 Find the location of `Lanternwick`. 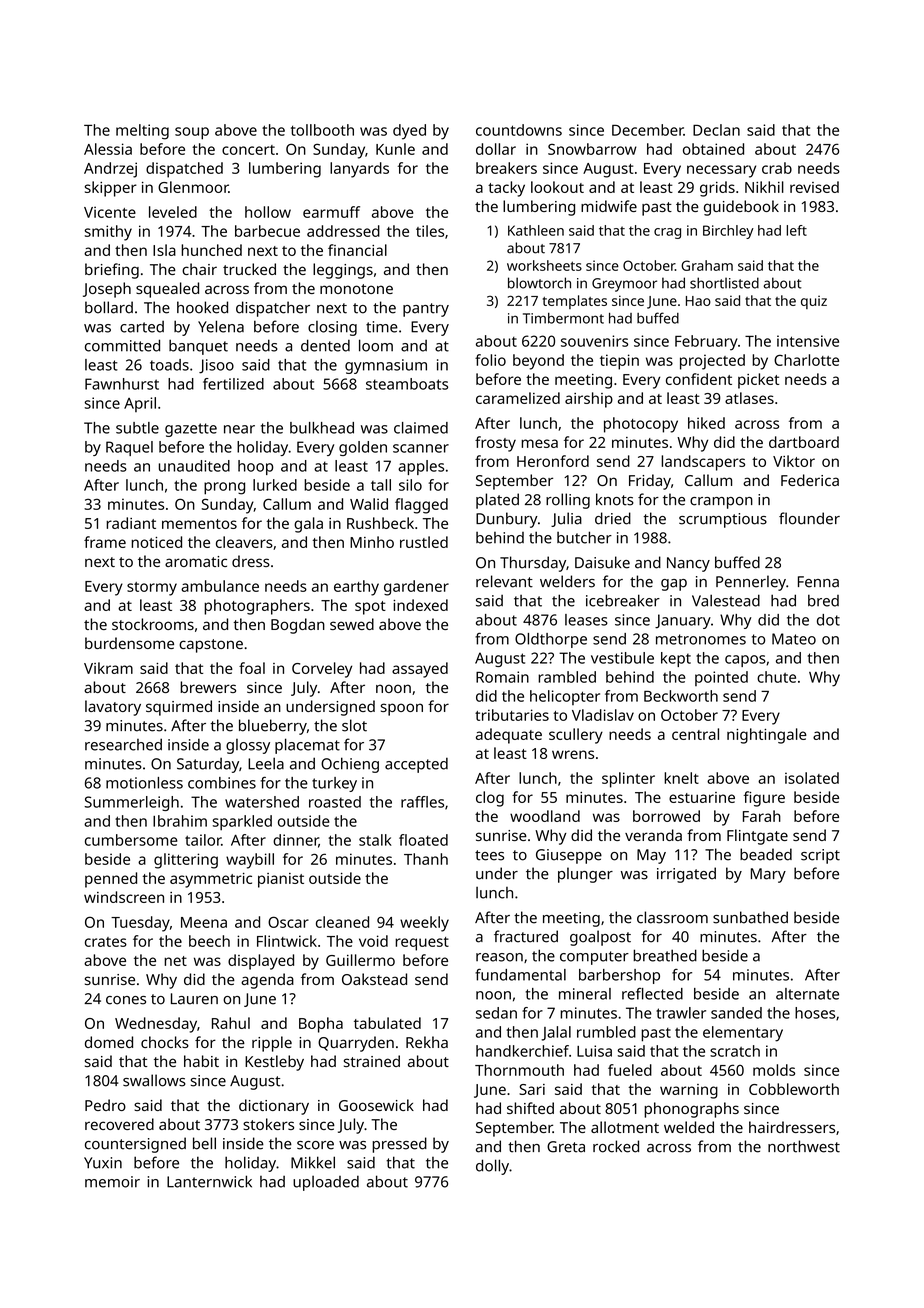

Lanternwick is located at coordinates (209, 1181).
